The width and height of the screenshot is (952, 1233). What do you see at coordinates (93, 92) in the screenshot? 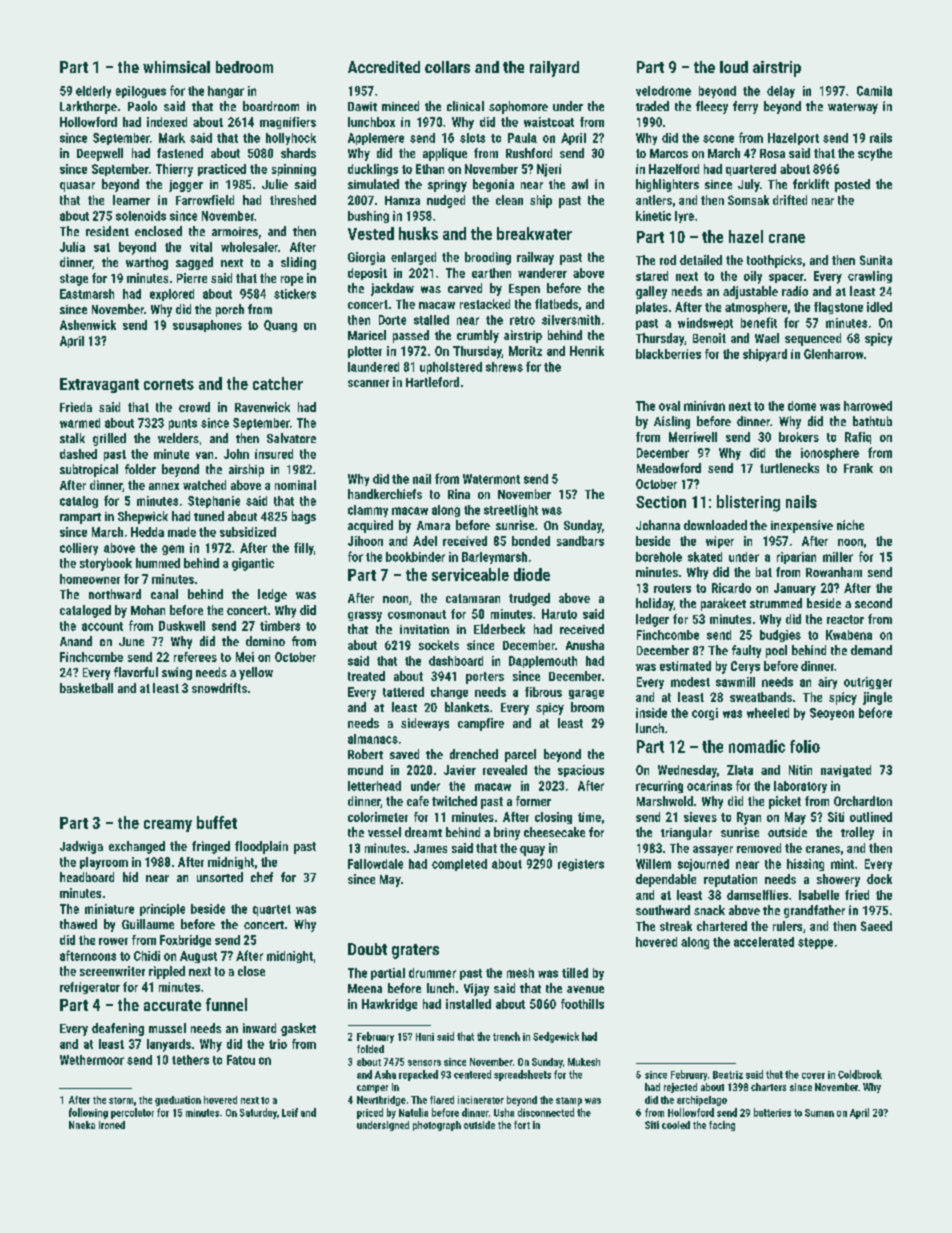
I see `elderly` at bounding box center [93, 92].
